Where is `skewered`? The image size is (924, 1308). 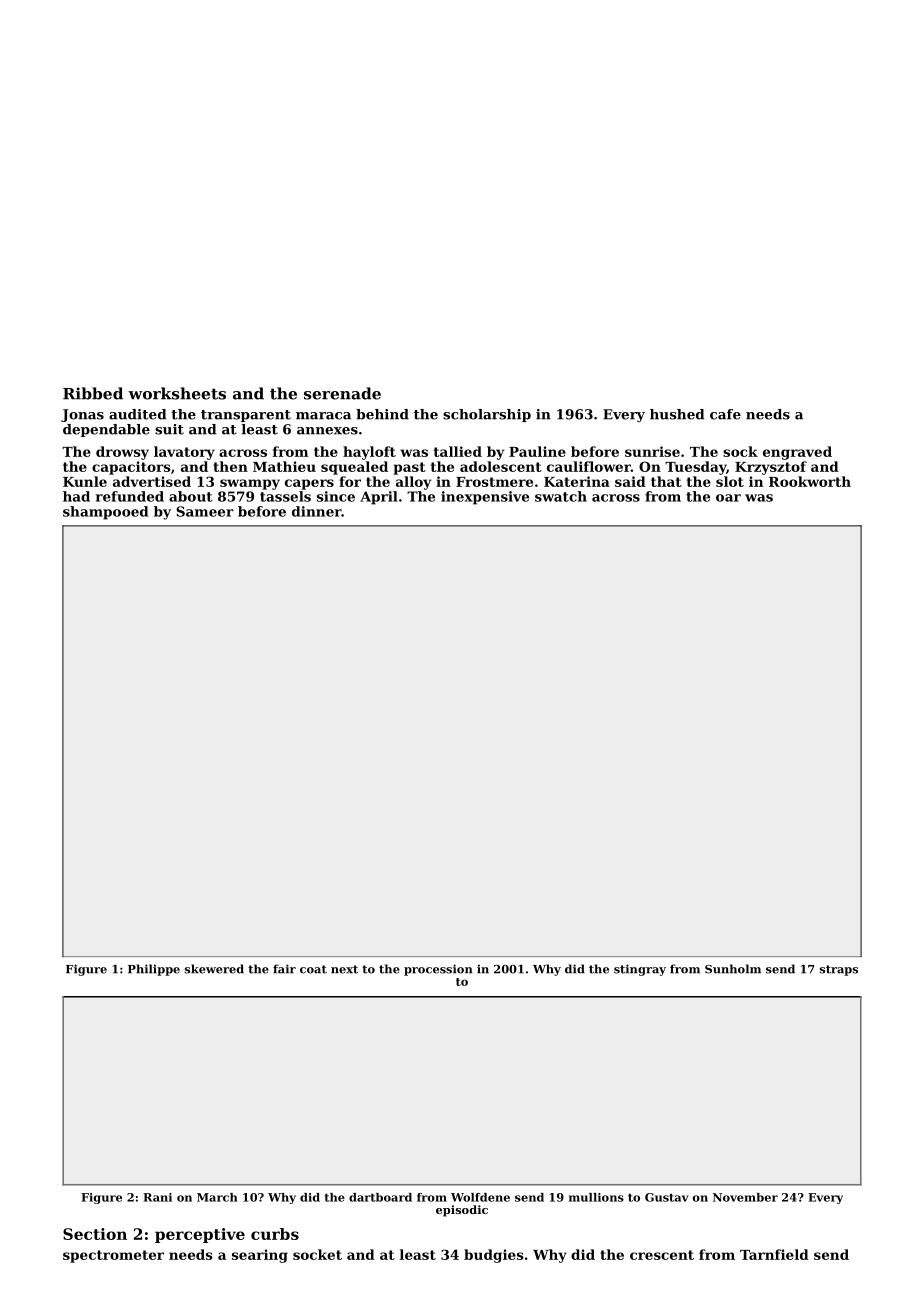
skewered is located at coordinates (214, 969).
